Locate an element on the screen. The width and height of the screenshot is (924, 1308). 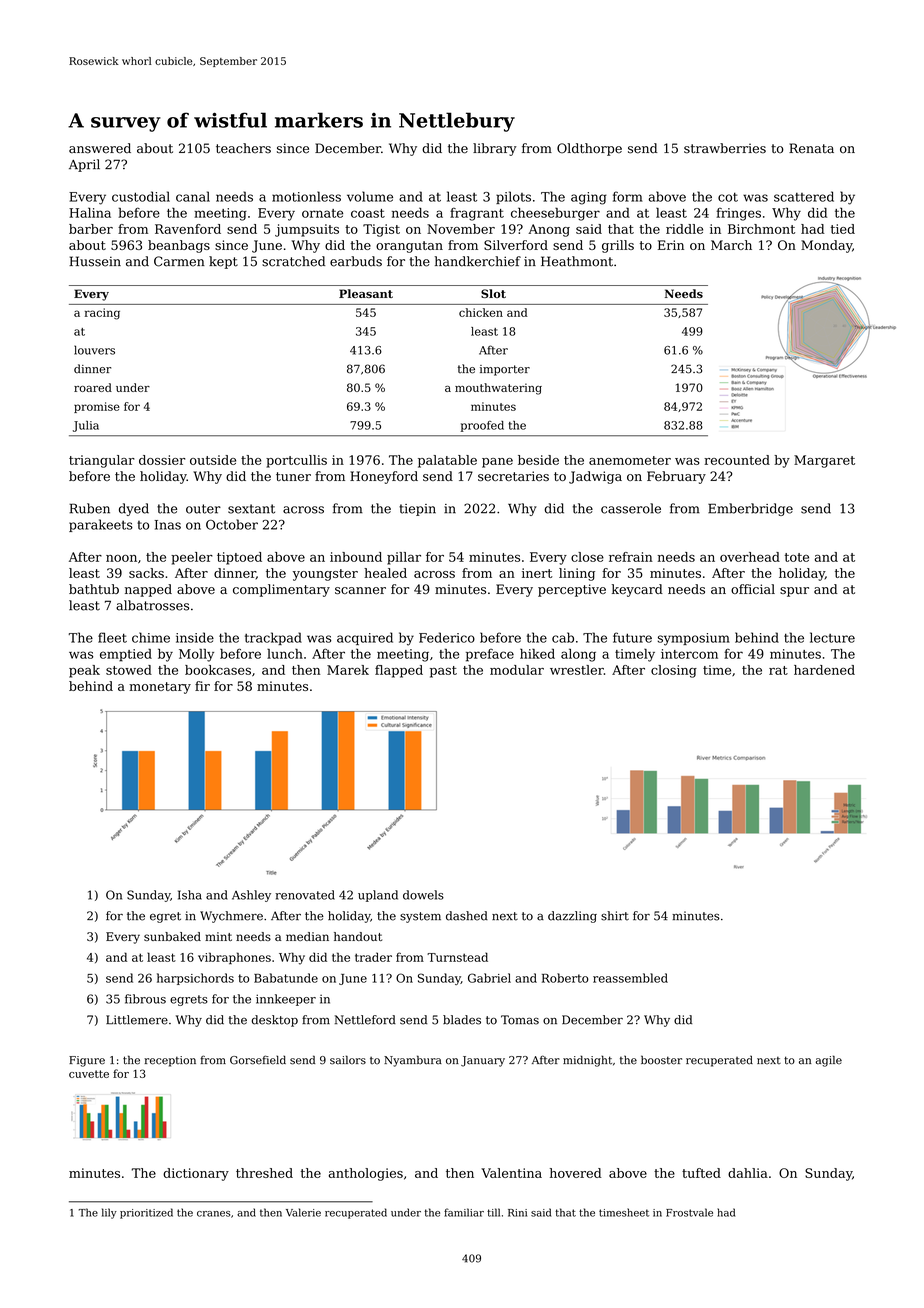
shirt is located at coordinates (615, 916).
